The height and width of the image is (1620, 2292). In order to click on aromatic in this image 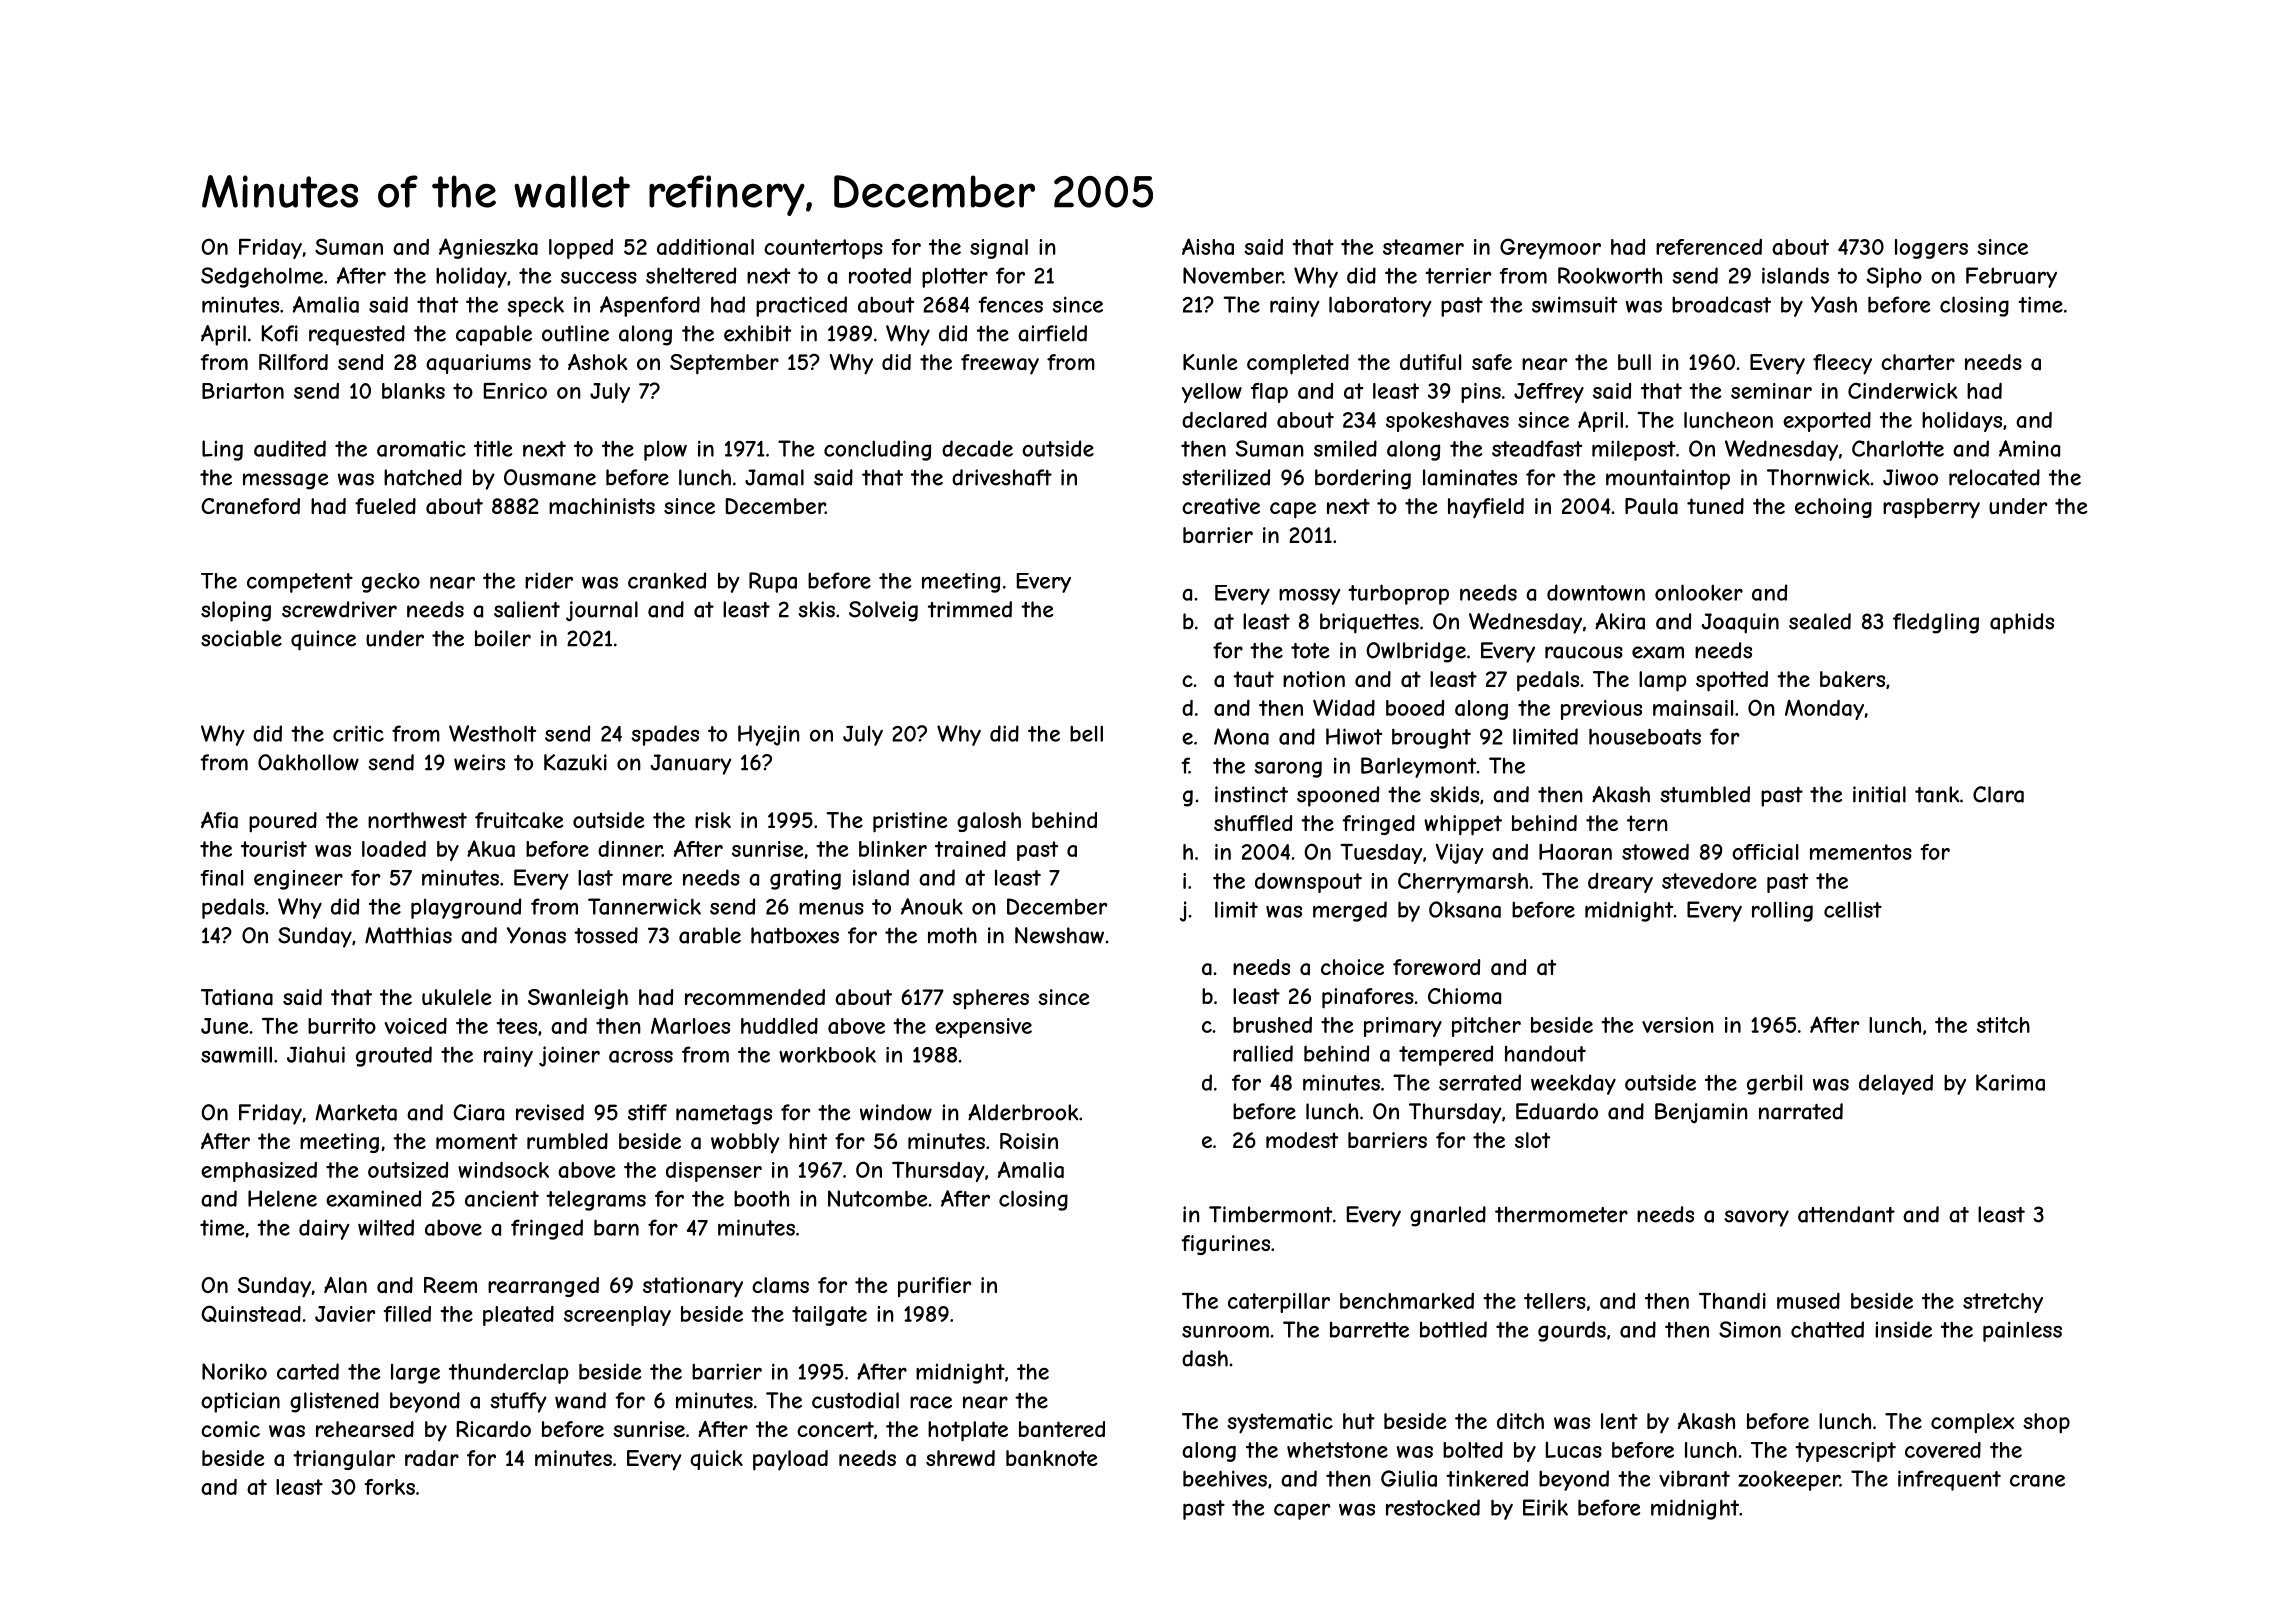, I will do `click(421, 448)`.
